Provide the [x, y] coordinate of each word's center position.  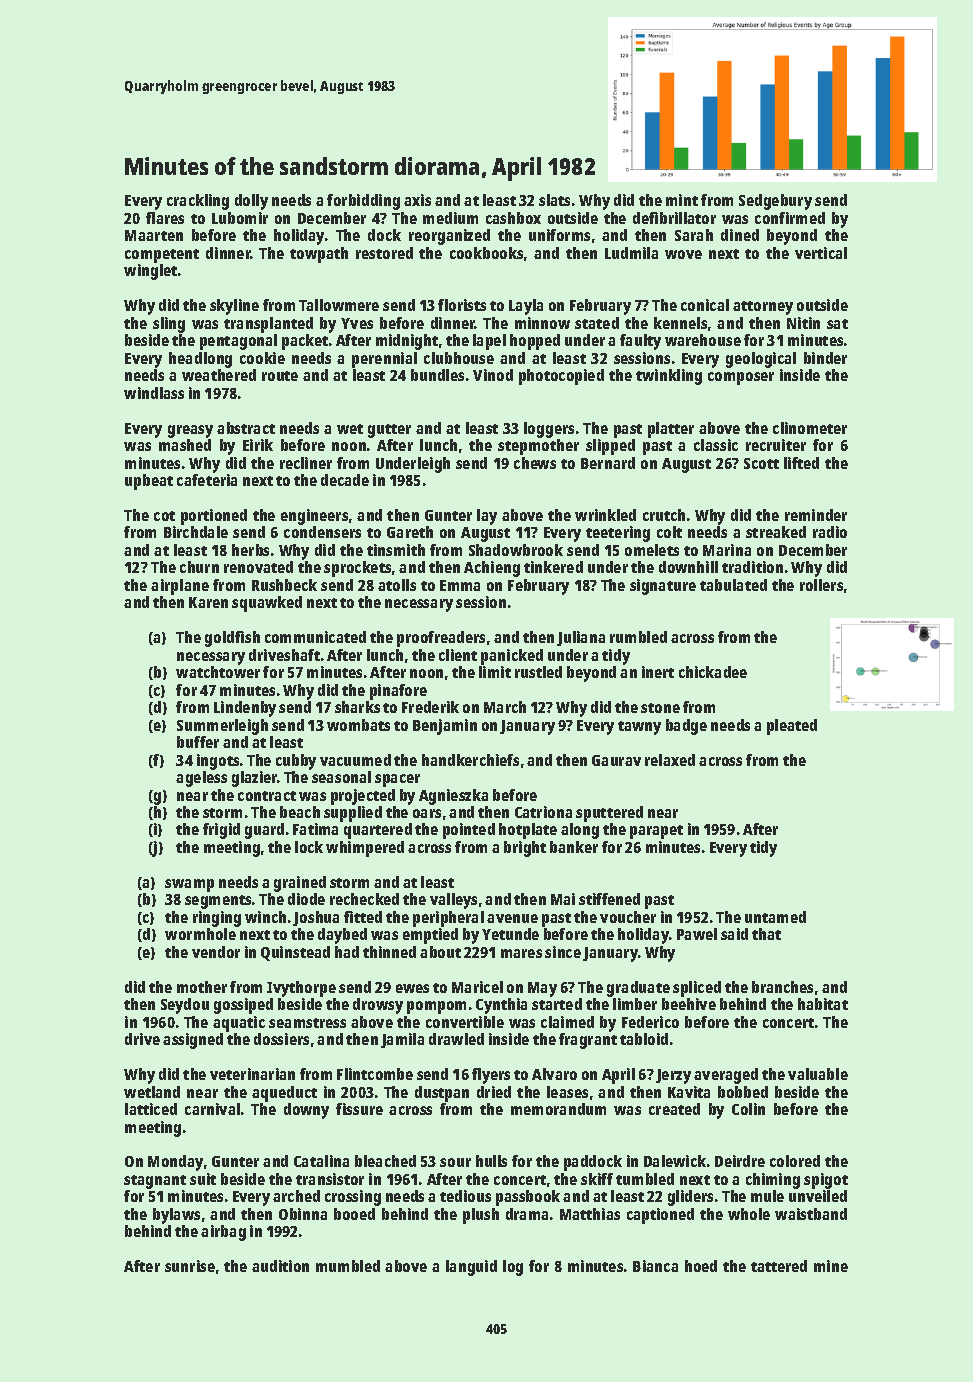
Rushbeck [284, 585]
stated [597, 323]
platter [671, 430]
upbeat [149, 482]
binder [825, 358]
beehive [689, 1004]
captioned [660, 1216]
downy [306, 1111]
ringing [217, 919]
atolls [397, 585]
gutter [389, 431]
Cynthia [501, 1006]
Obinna [303, 1214]
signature [663, 587]
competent [162, 256]
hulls [491, 1161]
